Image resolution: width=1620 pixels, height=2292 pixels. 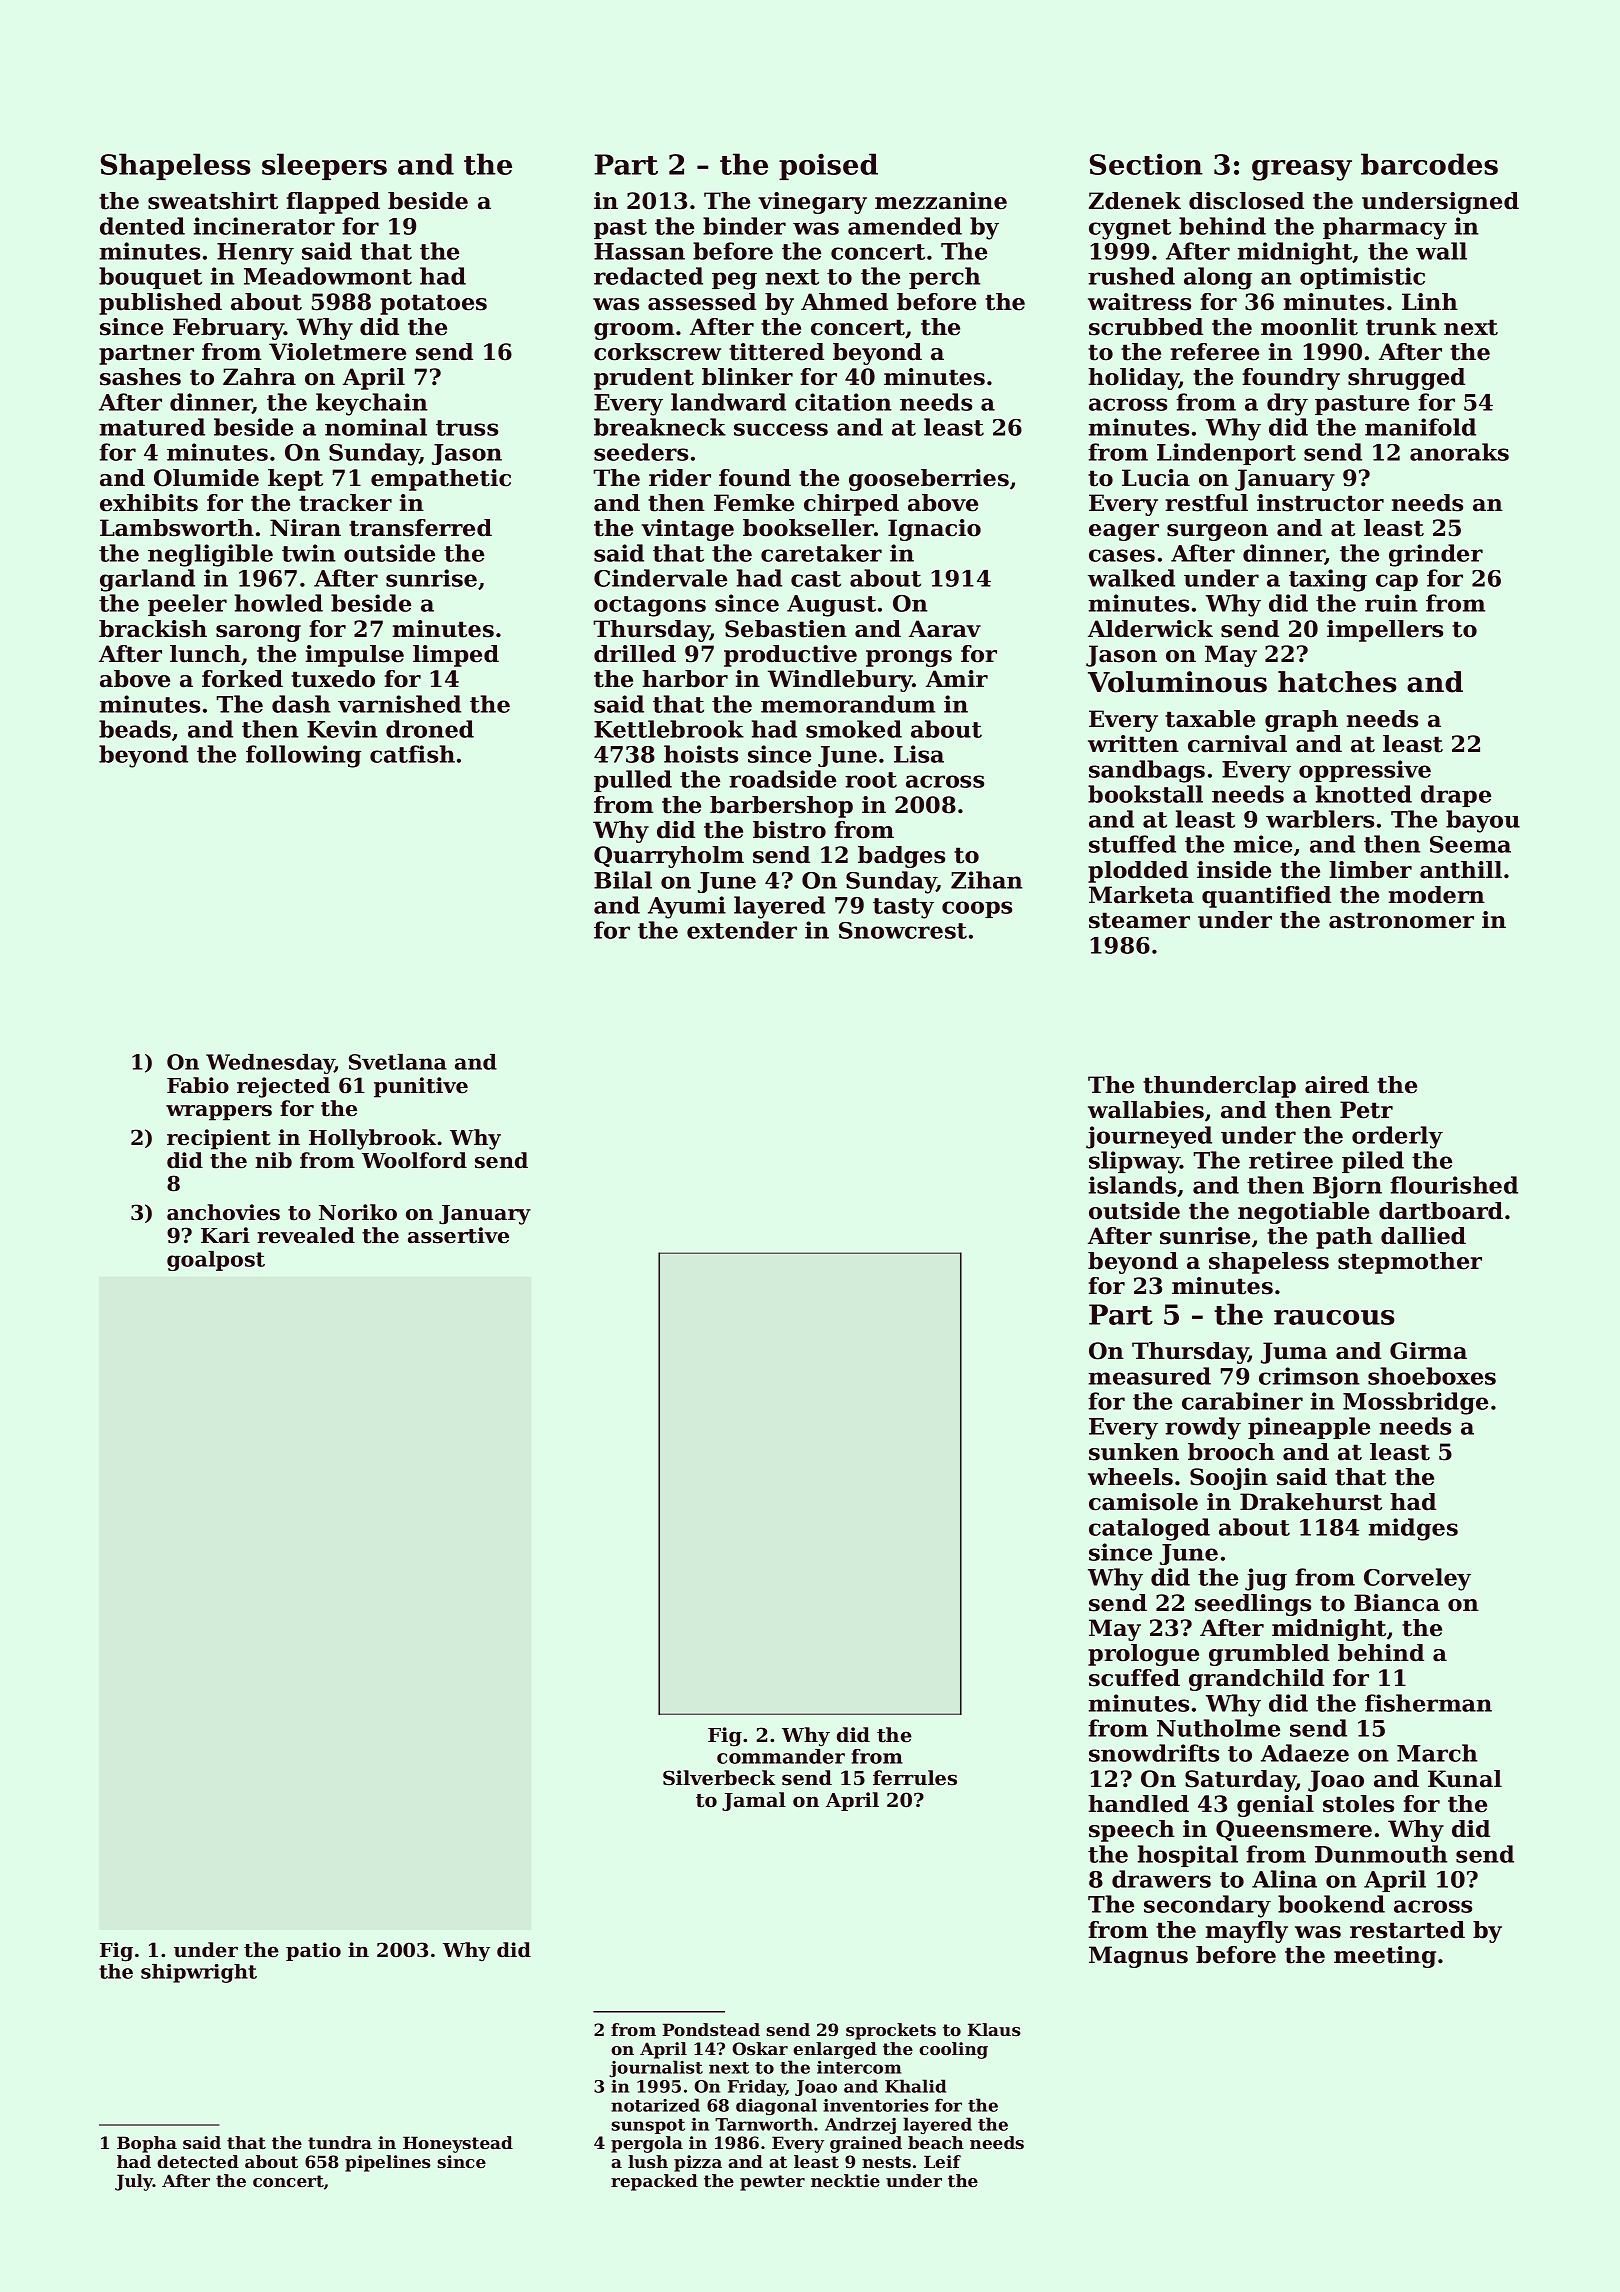 What do you see at coordinates (987, 880) in the screenshot?
I see `Zihan` at bounding box center [987, 880].
